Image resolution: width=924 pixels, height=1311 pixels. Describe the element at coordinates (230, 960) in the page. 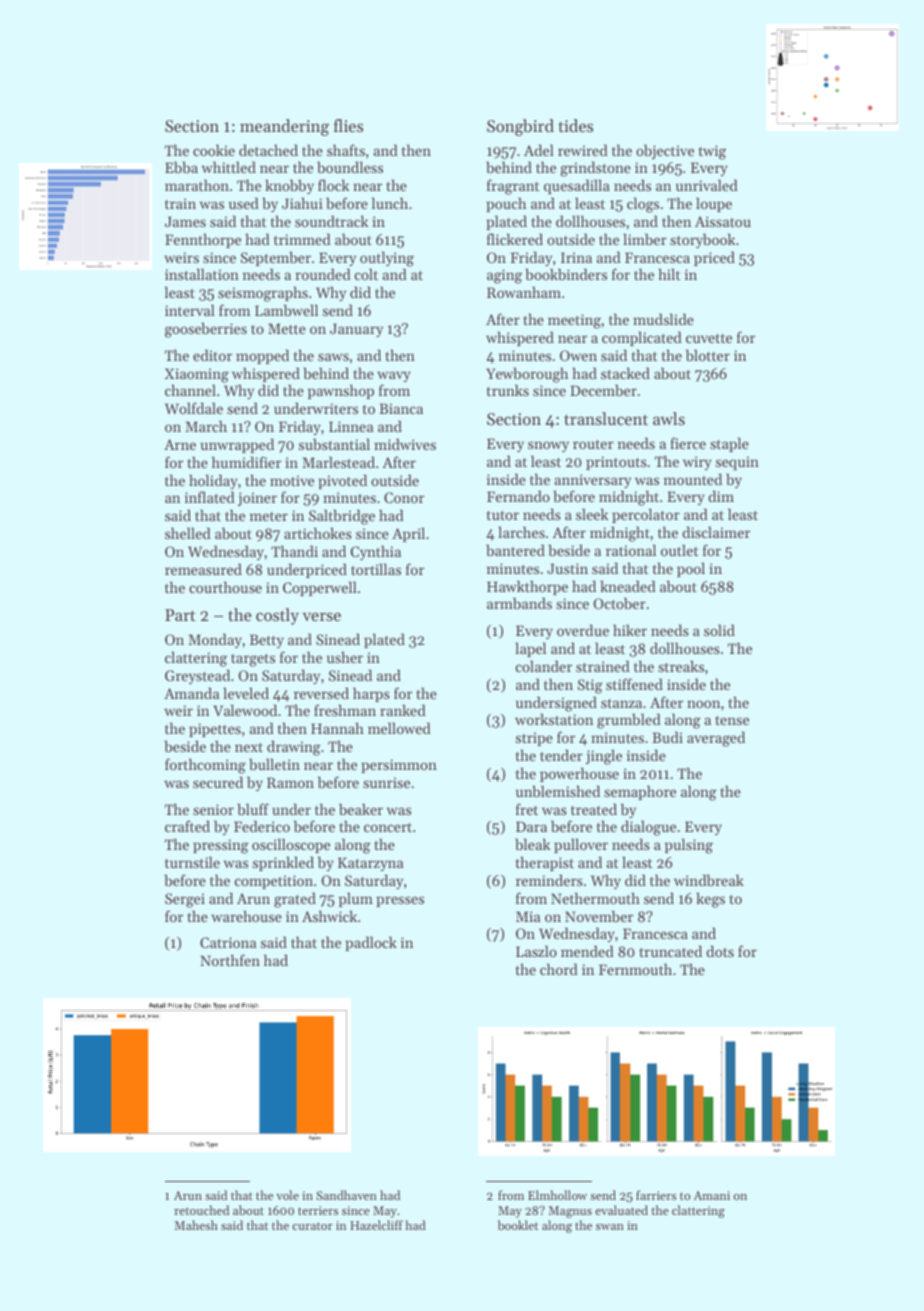

I see `Northfen` at that location.
